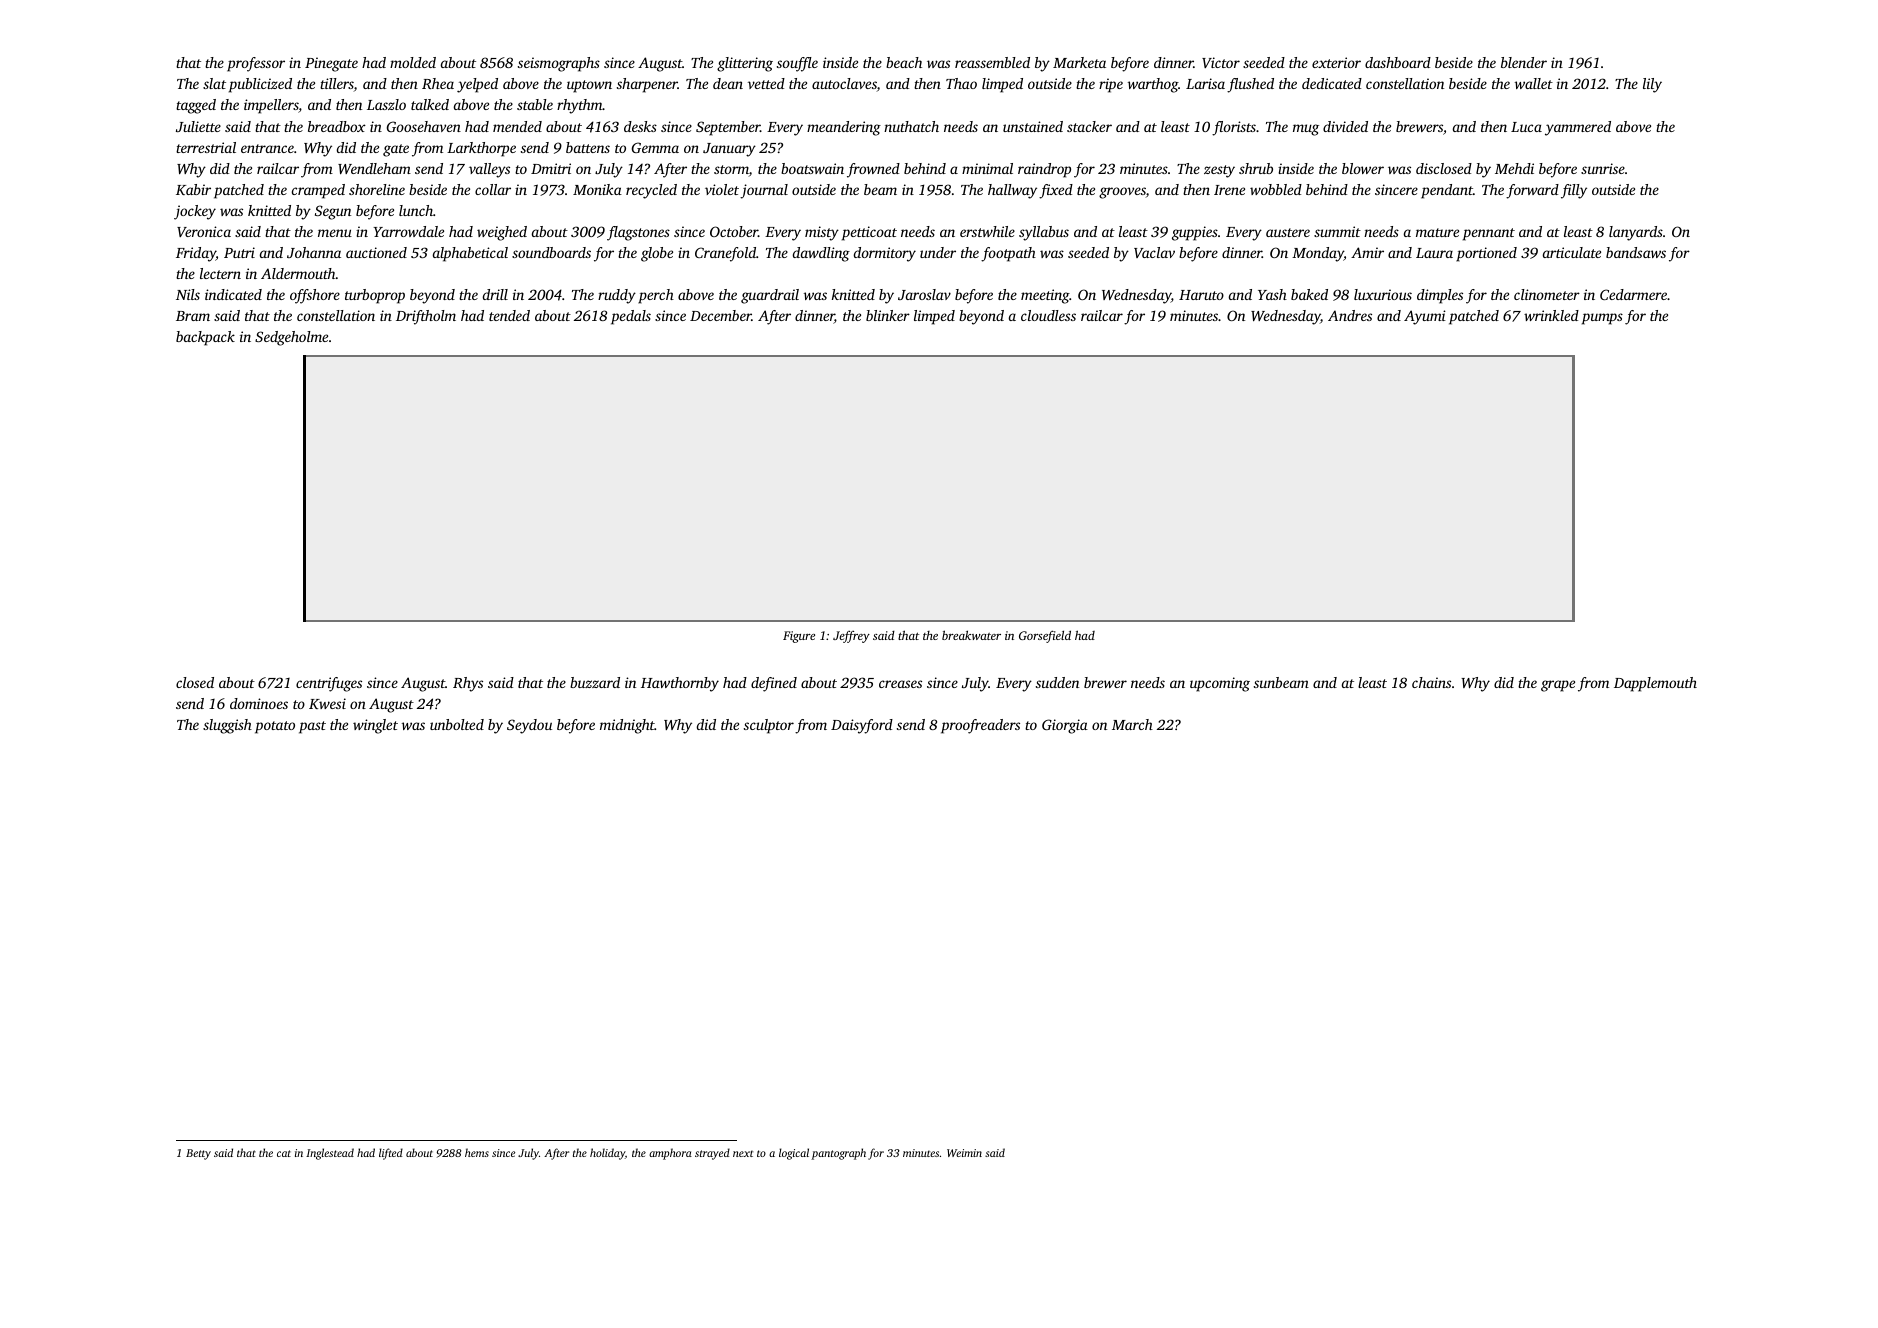  I want to click on Kabir, so click(193, 189).
